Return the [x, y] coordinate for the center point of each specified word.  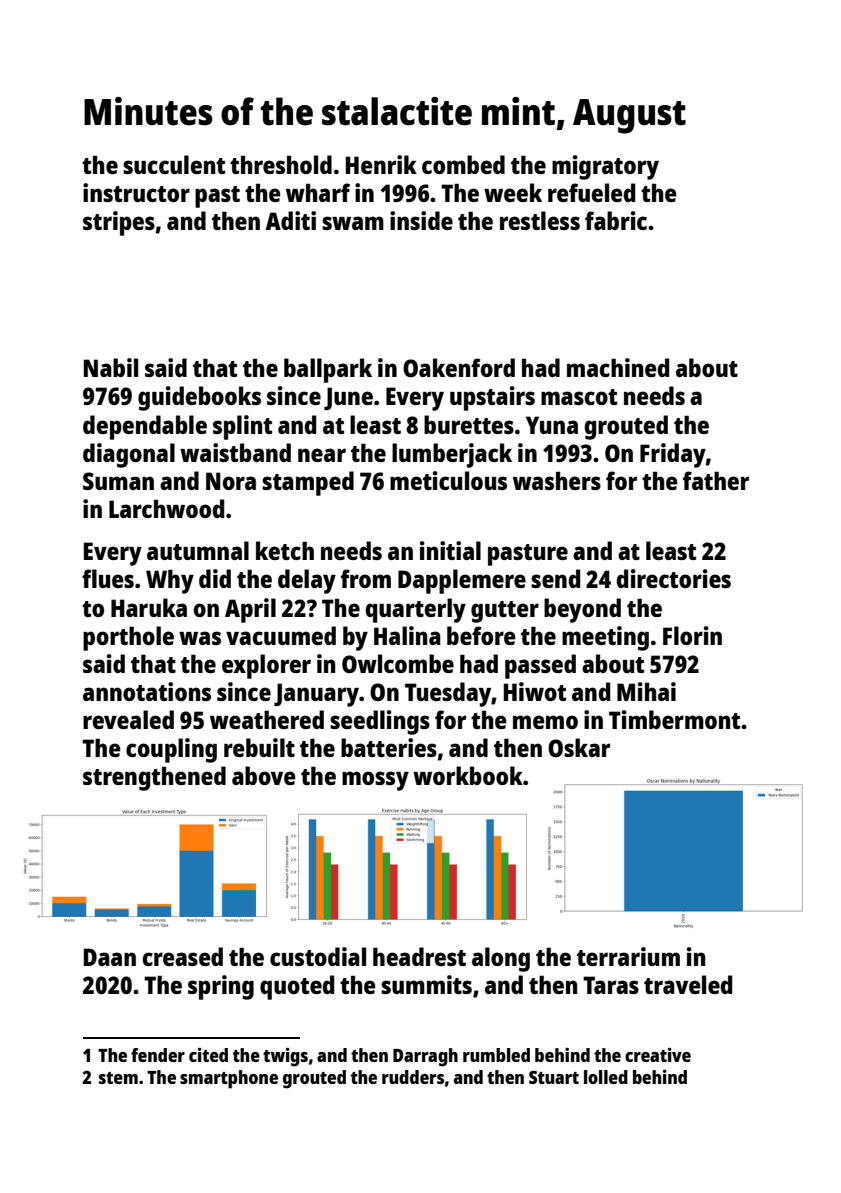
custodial [318, 956]
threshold [281, 164]
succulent [174, 164]
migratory [605, 167]
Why [170, 581]
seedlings [380, 722]
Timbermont [674, 719]
